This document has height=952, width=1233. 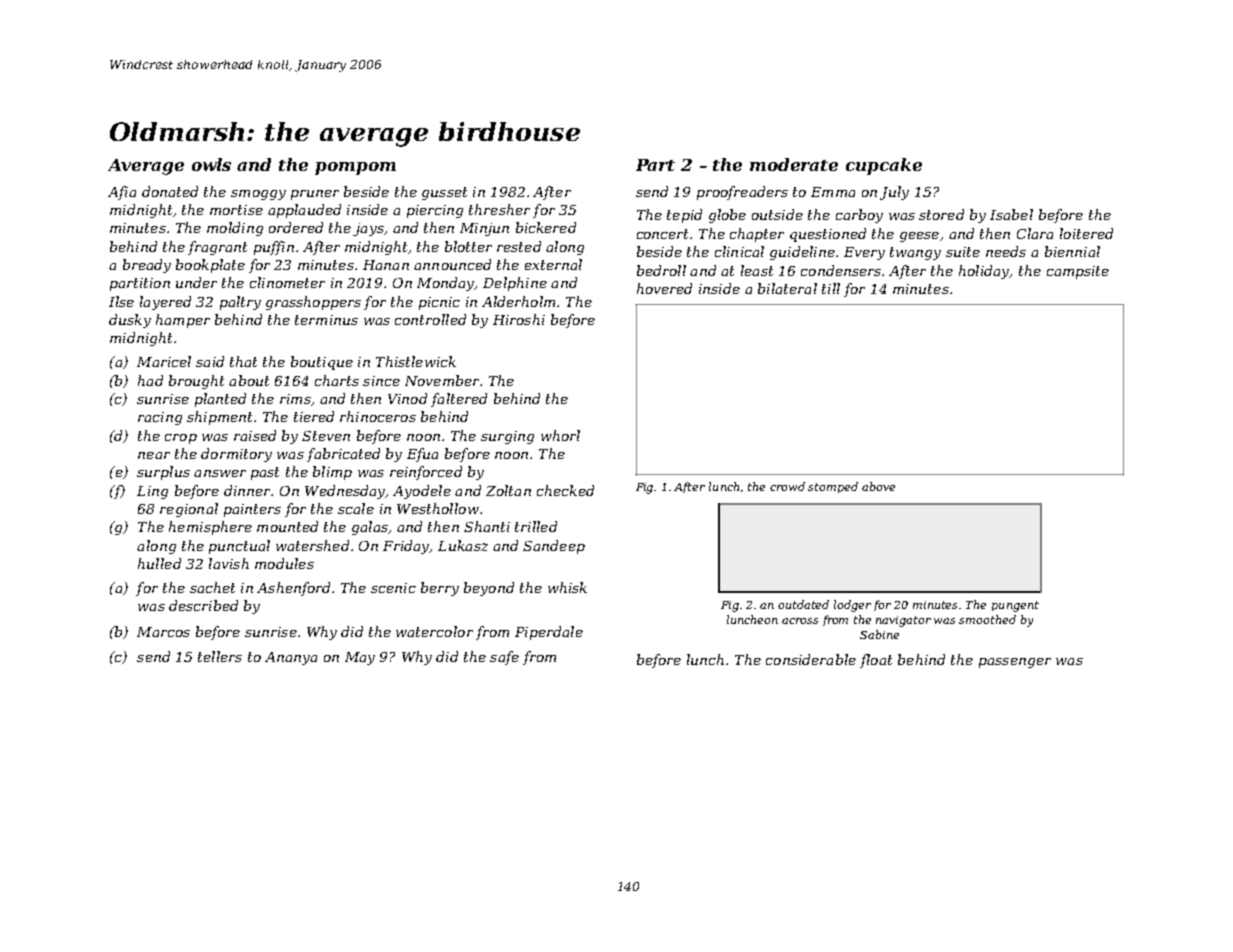 What do you see at coordinates (355, 168) in the document?
I see `pompom` at bounding box center [355, 168].
